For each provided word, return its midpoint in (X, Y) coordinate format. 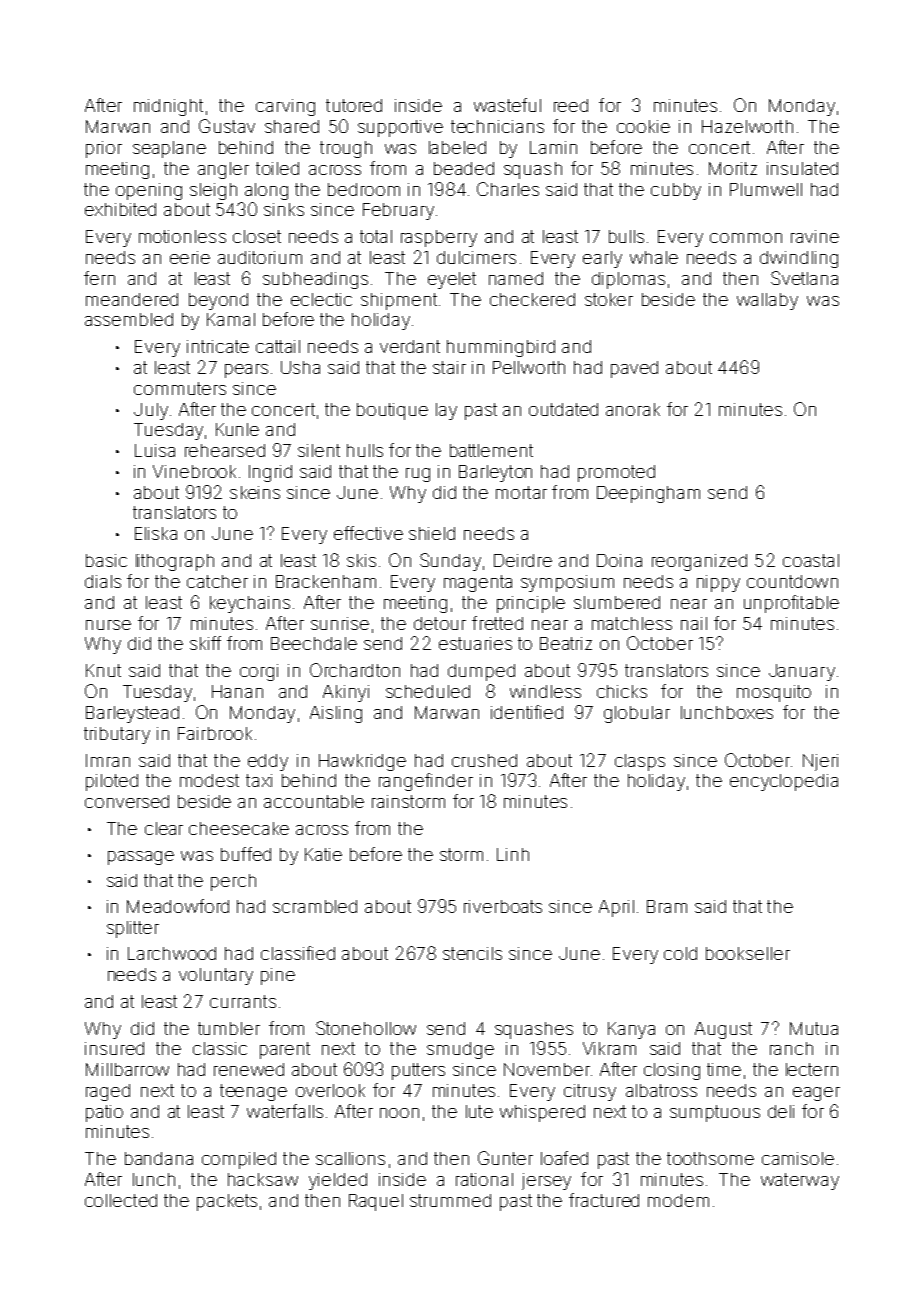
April (616, 908)
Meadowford (178, 906)
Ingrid (270, 473)
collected (121, 1200)
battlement (491, 450)
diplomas (628, 280)
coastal (811, 560)
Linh (513, 854)
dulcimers (476, 257)
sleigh (213, 191)
